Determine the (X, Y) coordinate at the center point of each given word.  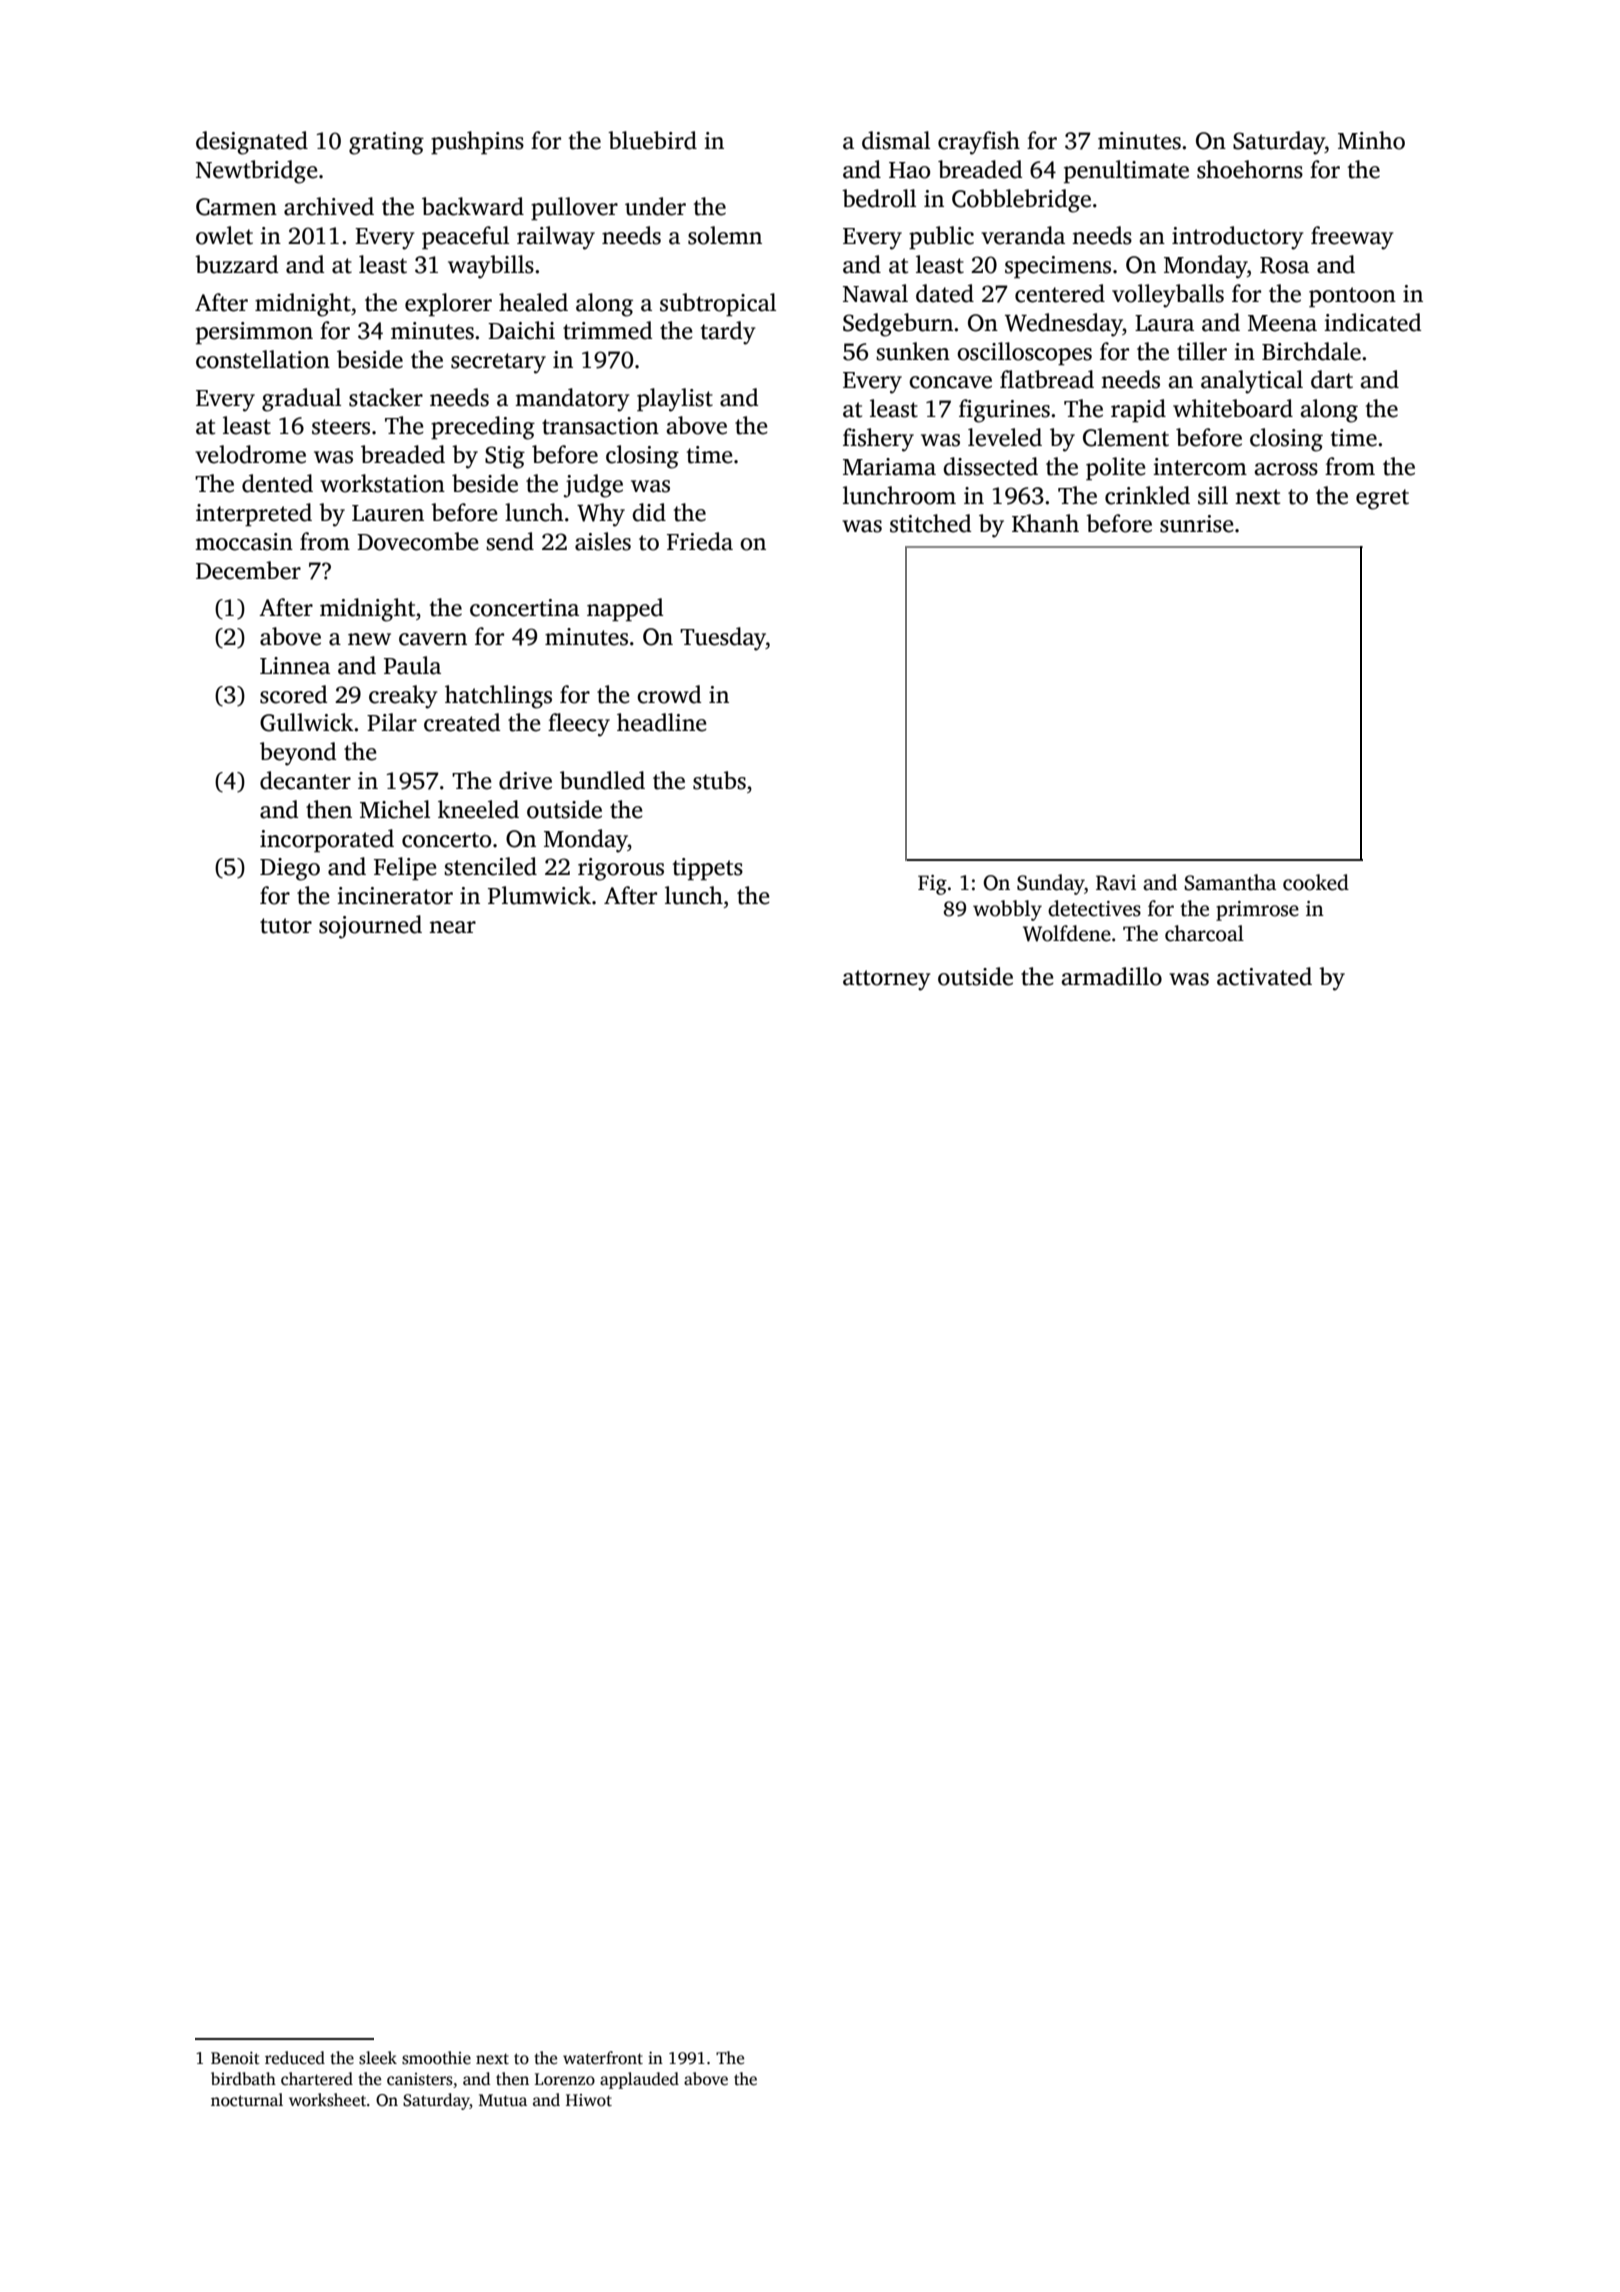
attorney (886, 980)
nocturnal (247, 2100)
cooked (1316, 882)
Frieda (700, 541)
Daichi (521, 330)
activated (1264, 976)
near (452, 927)
